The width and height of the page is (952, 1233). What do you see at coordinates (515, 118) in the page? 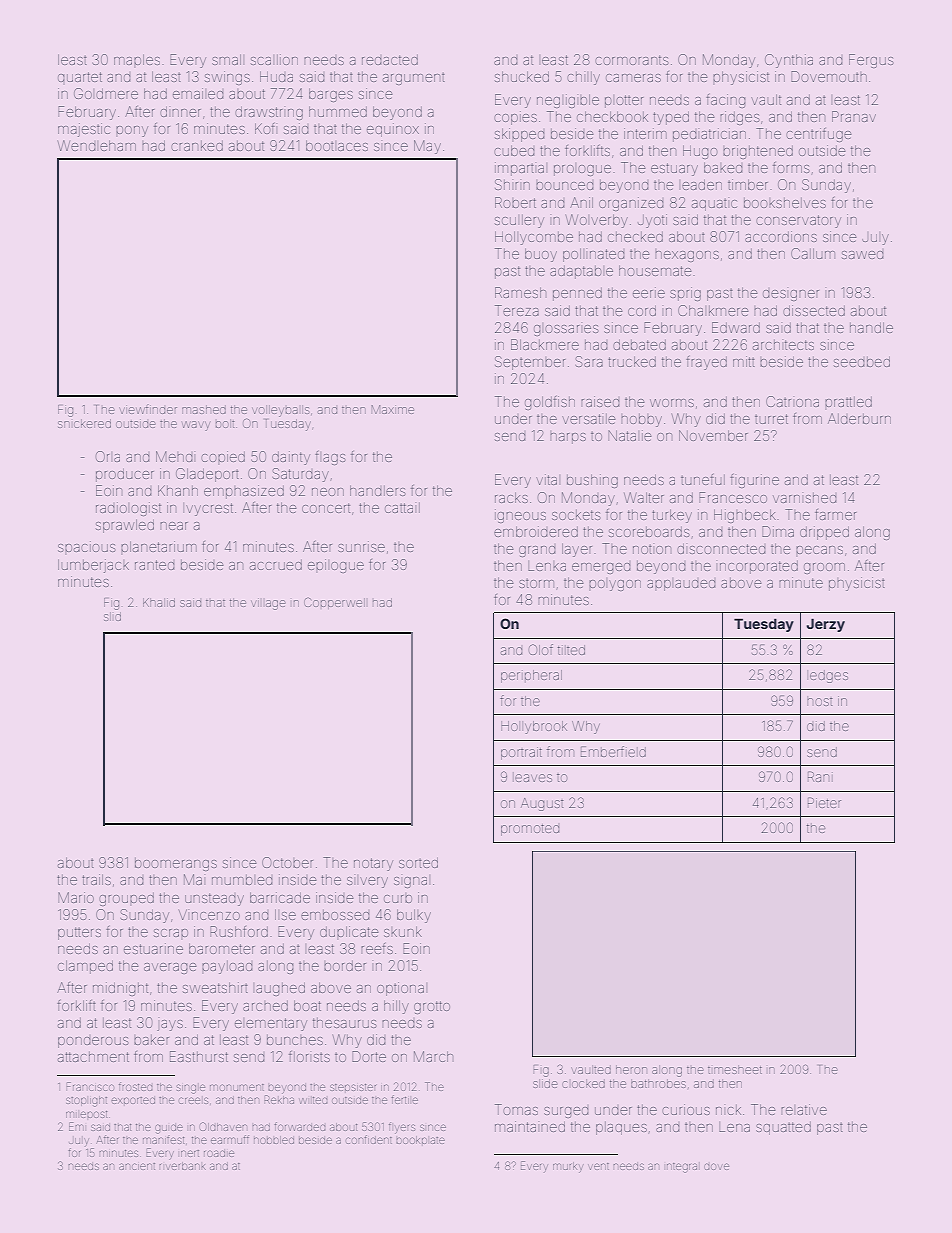
I see `copies` at bounding box center [515, 118].
